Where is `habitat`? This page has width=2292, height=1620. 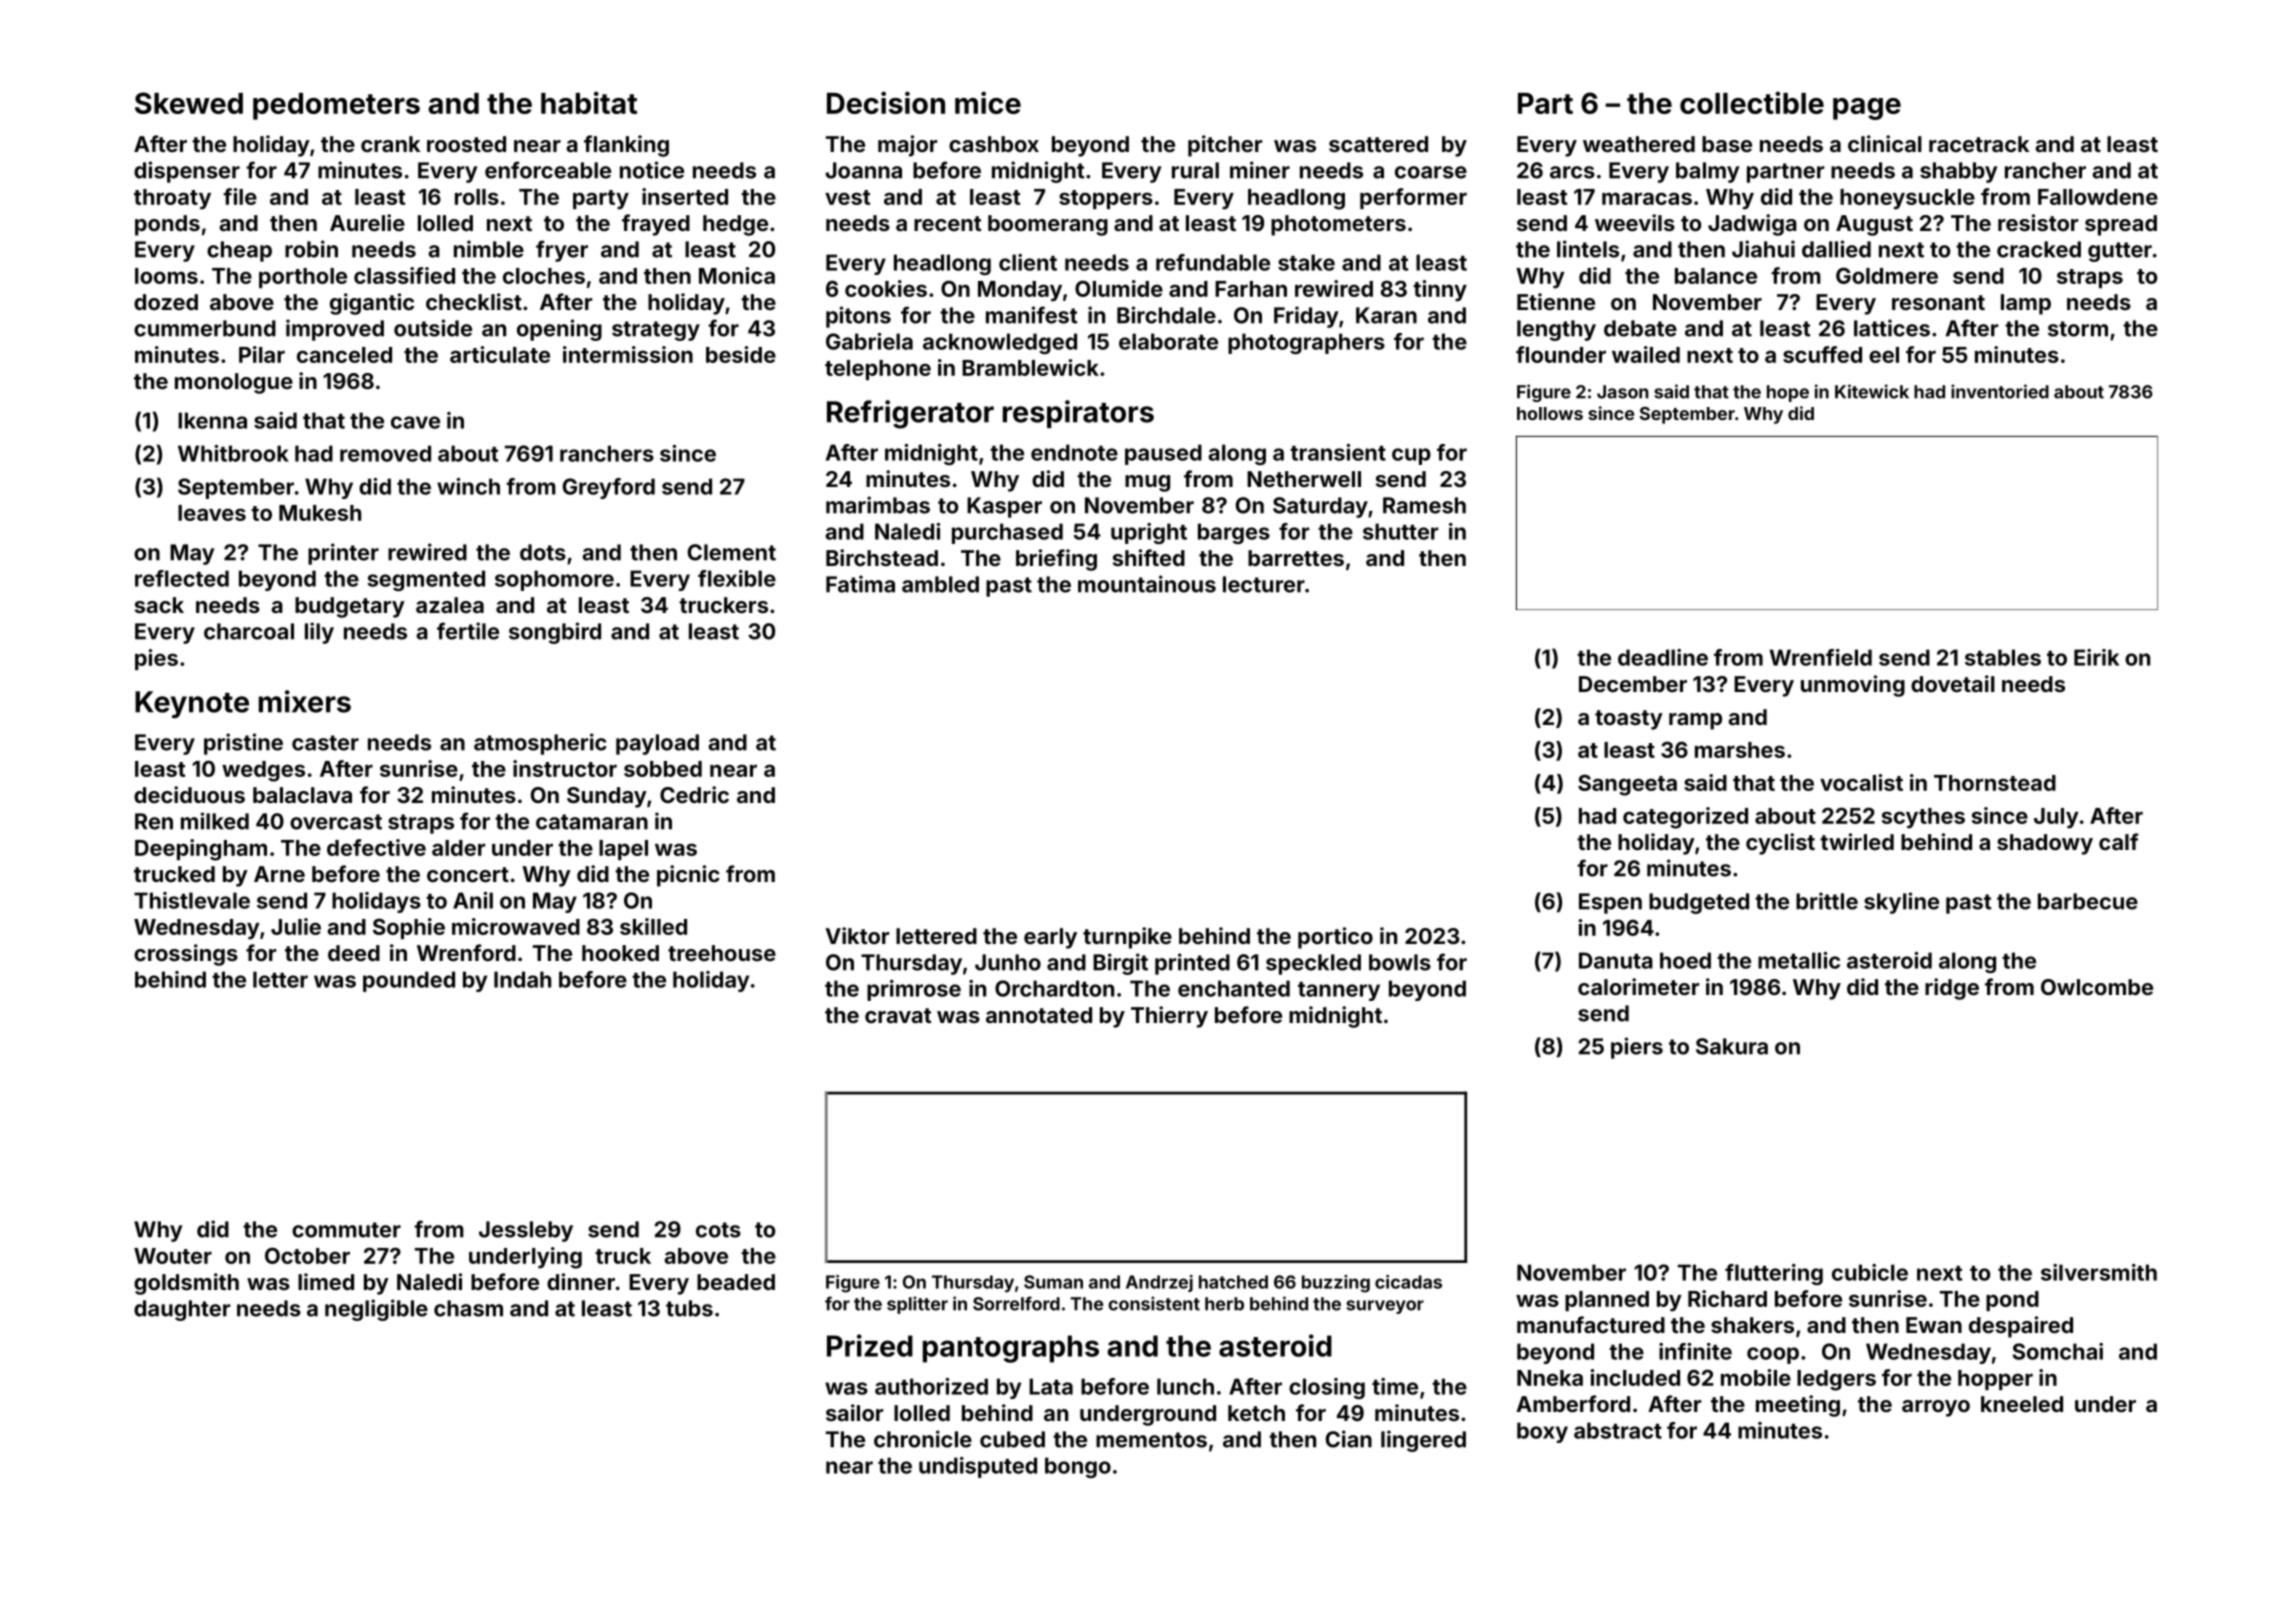 habitat is located at coordinates (589, 102).
